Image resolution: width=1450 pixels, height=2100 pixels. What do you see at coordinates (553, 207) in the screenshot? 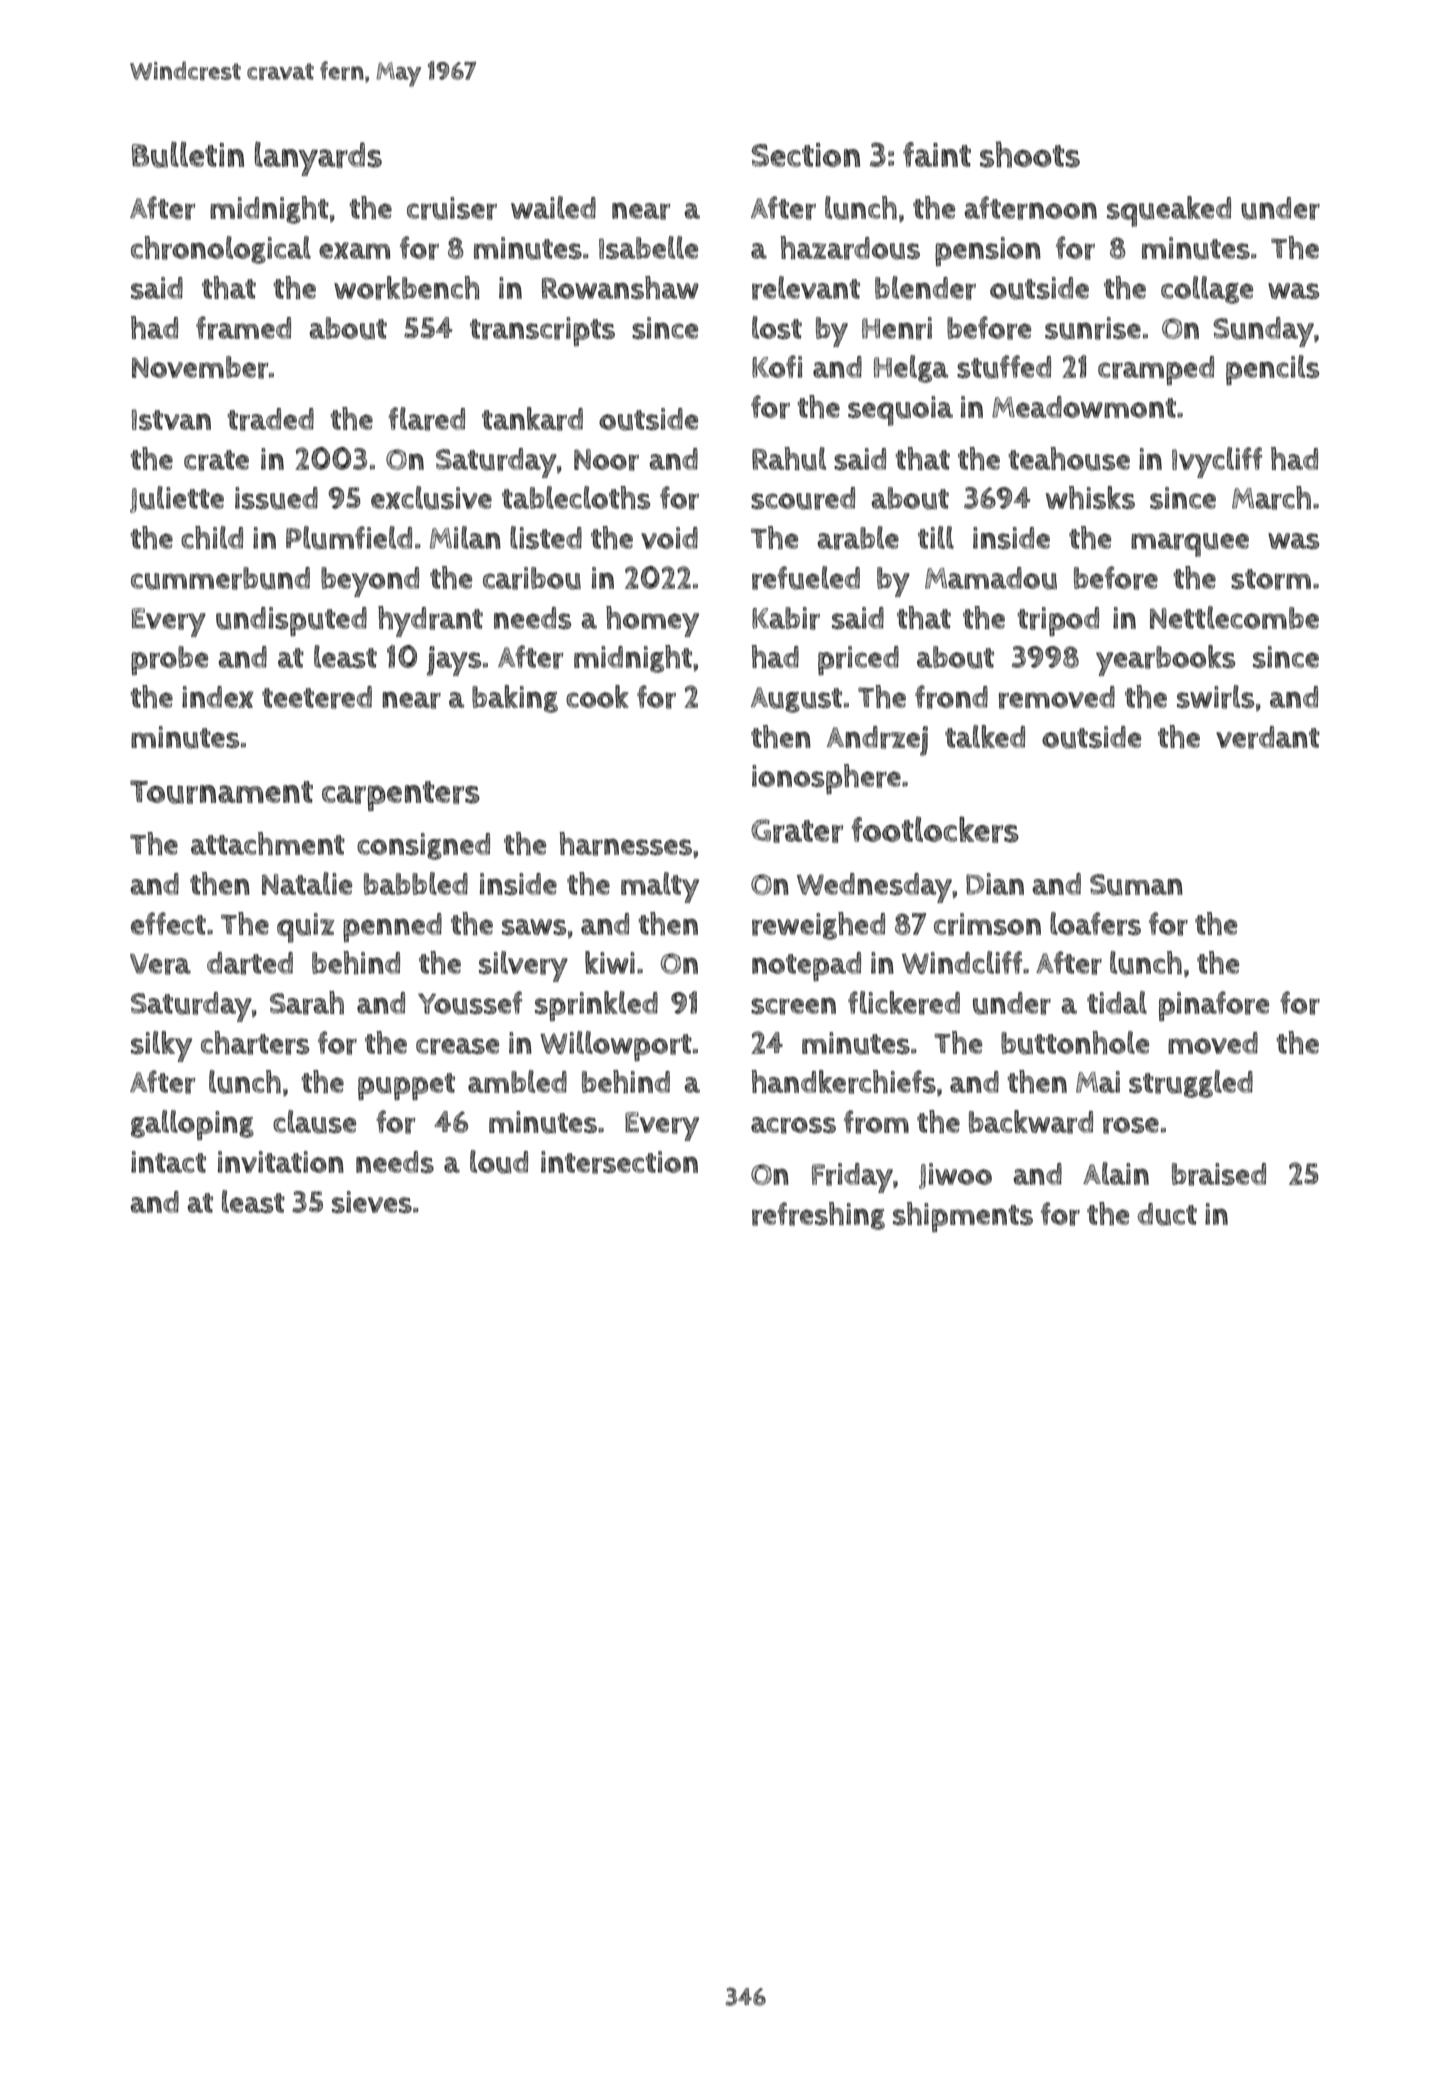
I see `wailed` at bounding box center [553, 207].
